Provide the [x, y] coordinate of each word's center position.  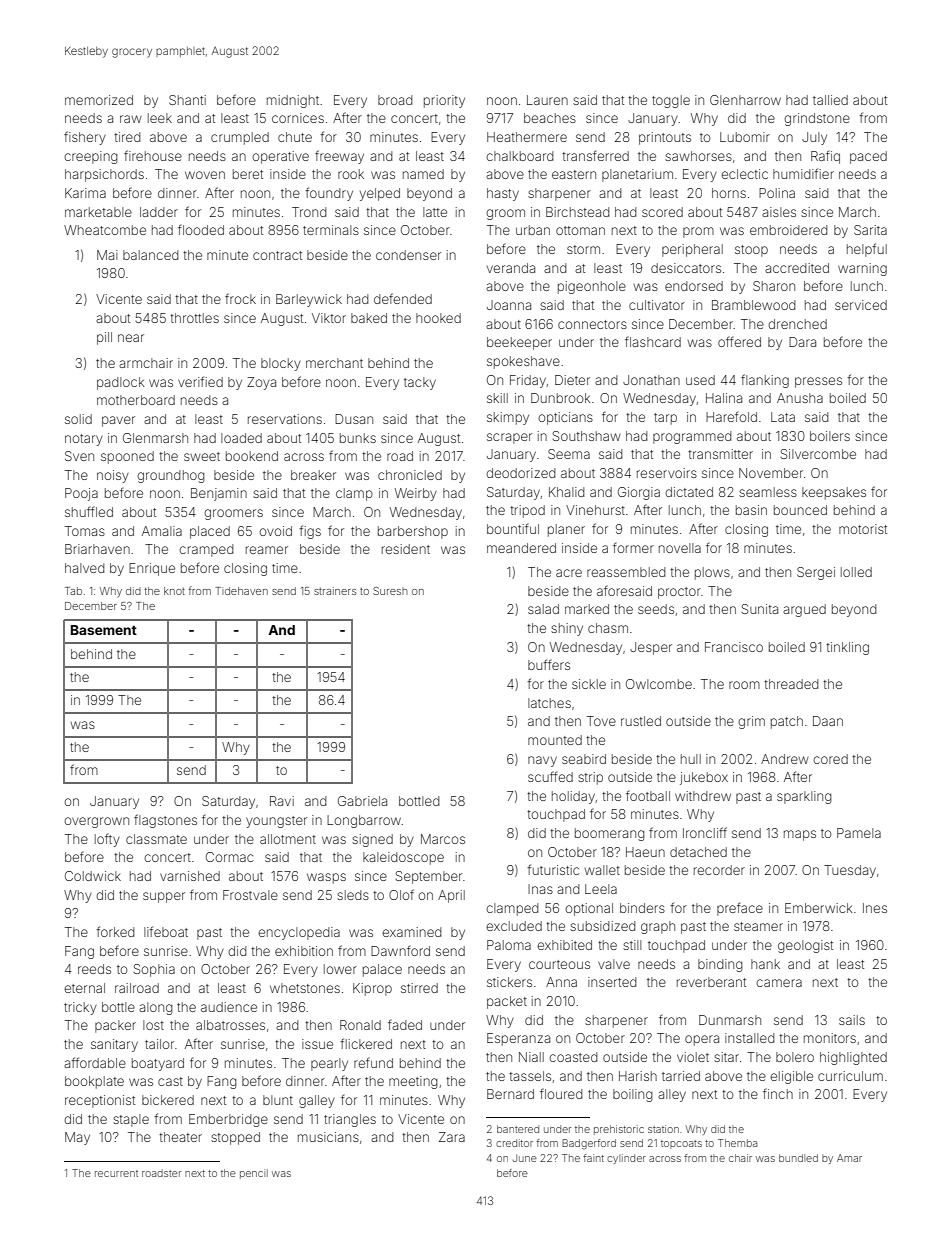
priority [444, 101]
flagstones [165, 821]
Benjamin [219, 494]
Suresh [390, 591]
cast [170, 1081]
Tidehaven [241, 591]
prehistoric [619, 1130]
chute [295, 137]
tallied [830, 100]
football [648, 795]
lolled [856, 572]
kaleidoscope [403, 858]
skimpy [508, 418]
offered [739, 341]
